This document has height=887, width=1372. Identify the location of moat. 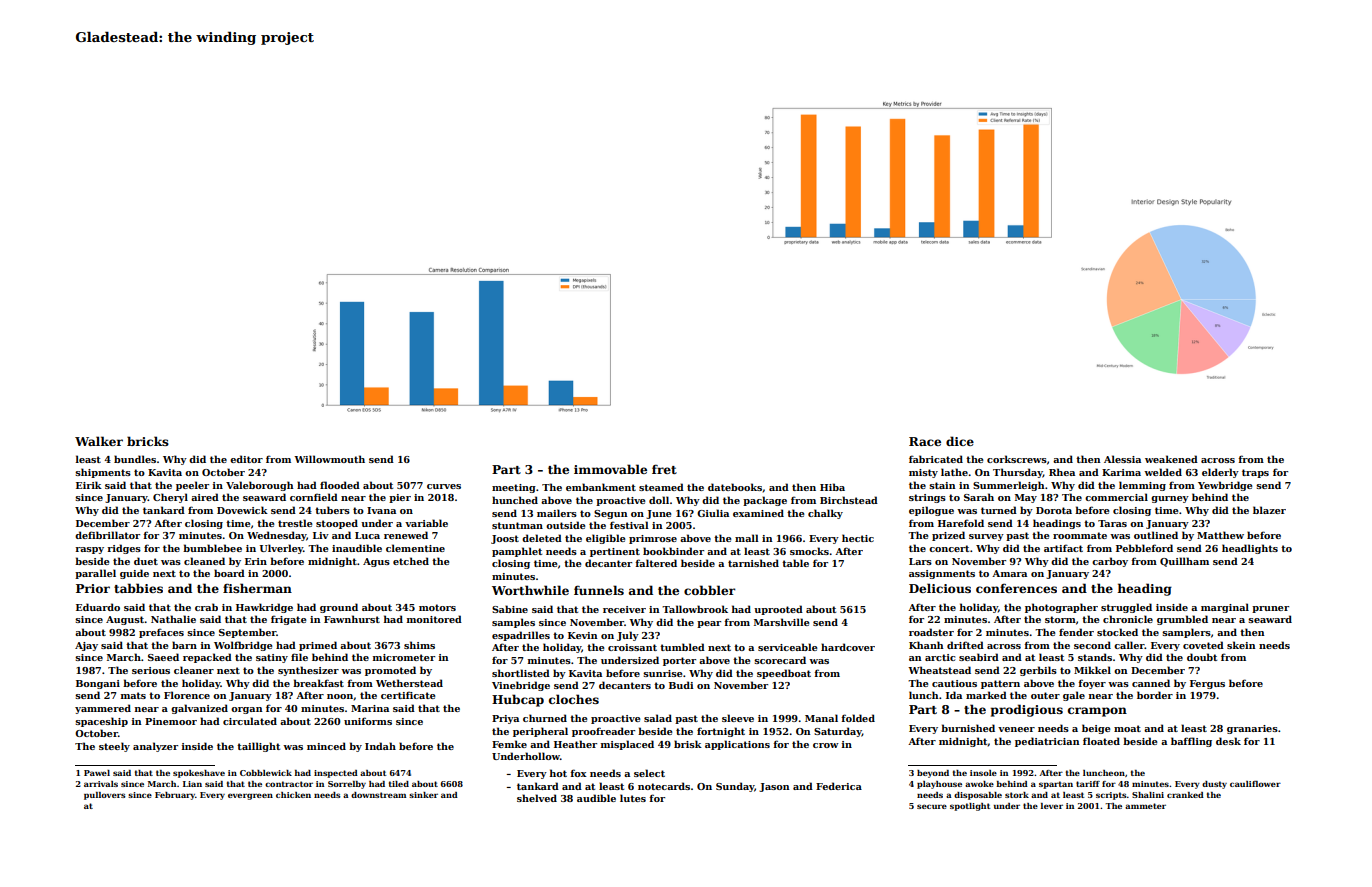
(1127, 728).
